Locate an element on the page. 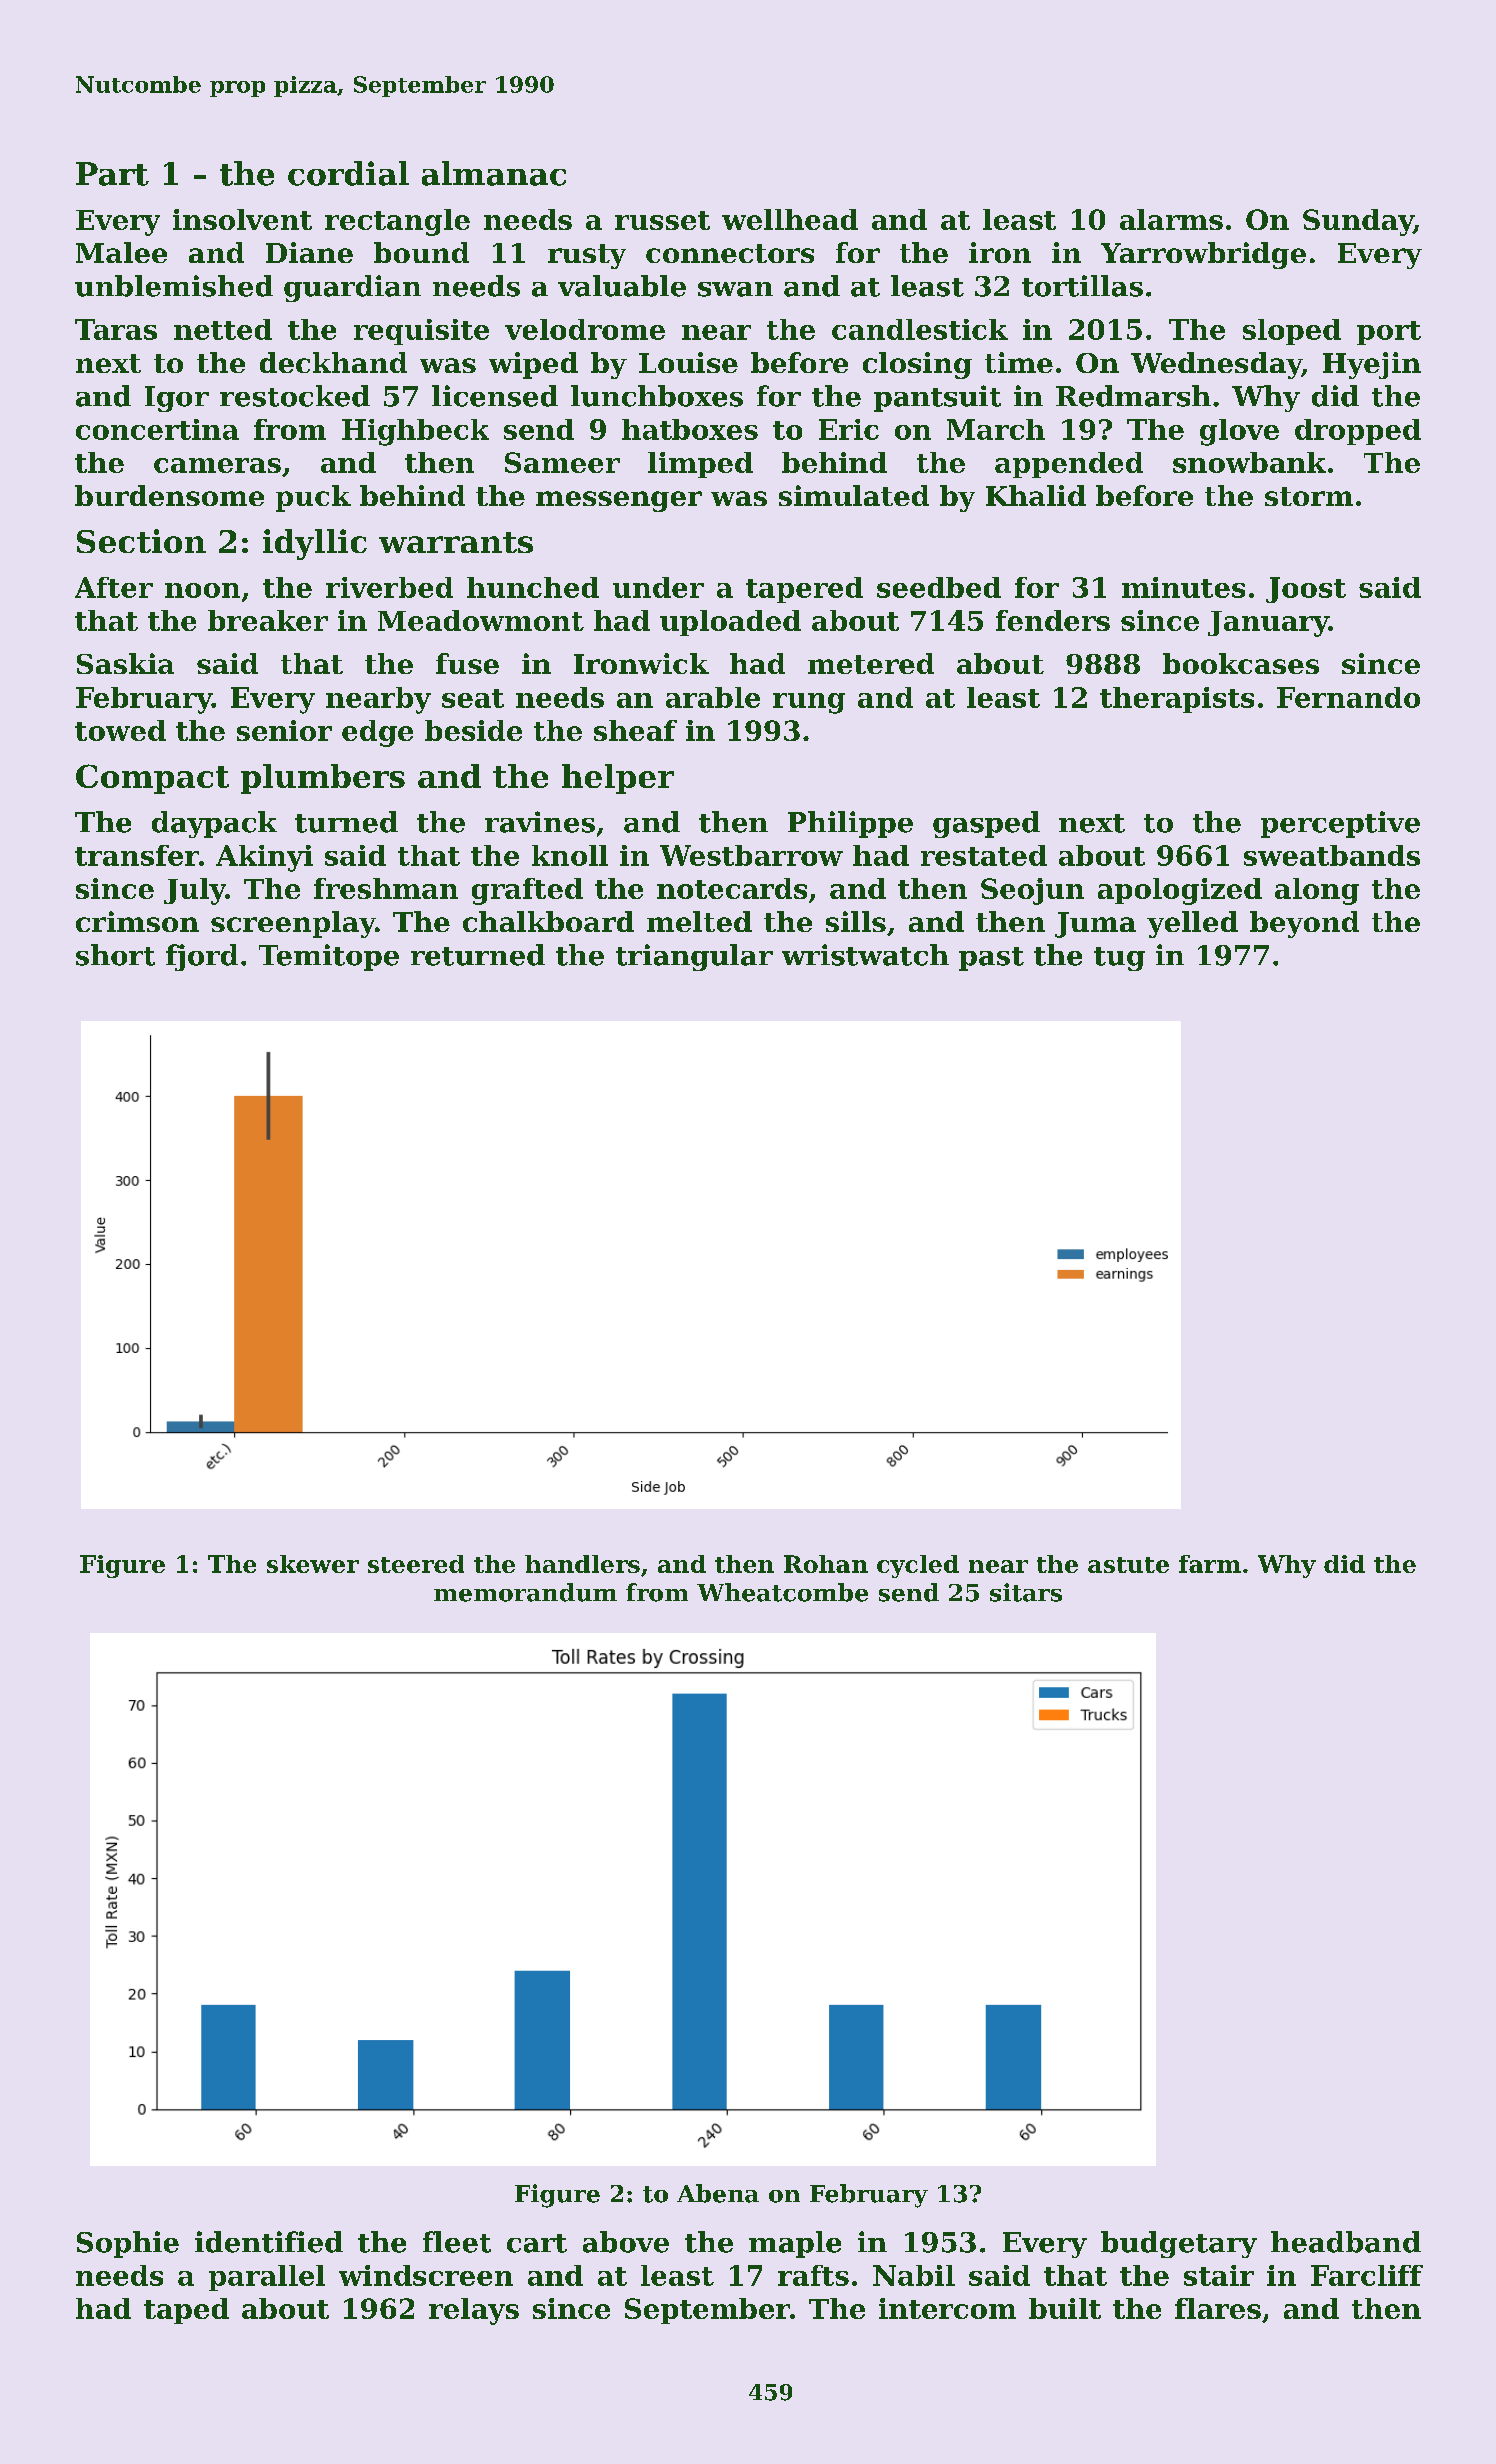 This page has height=2464, width=1496. sloped is located at coordinates (1292, 332).
